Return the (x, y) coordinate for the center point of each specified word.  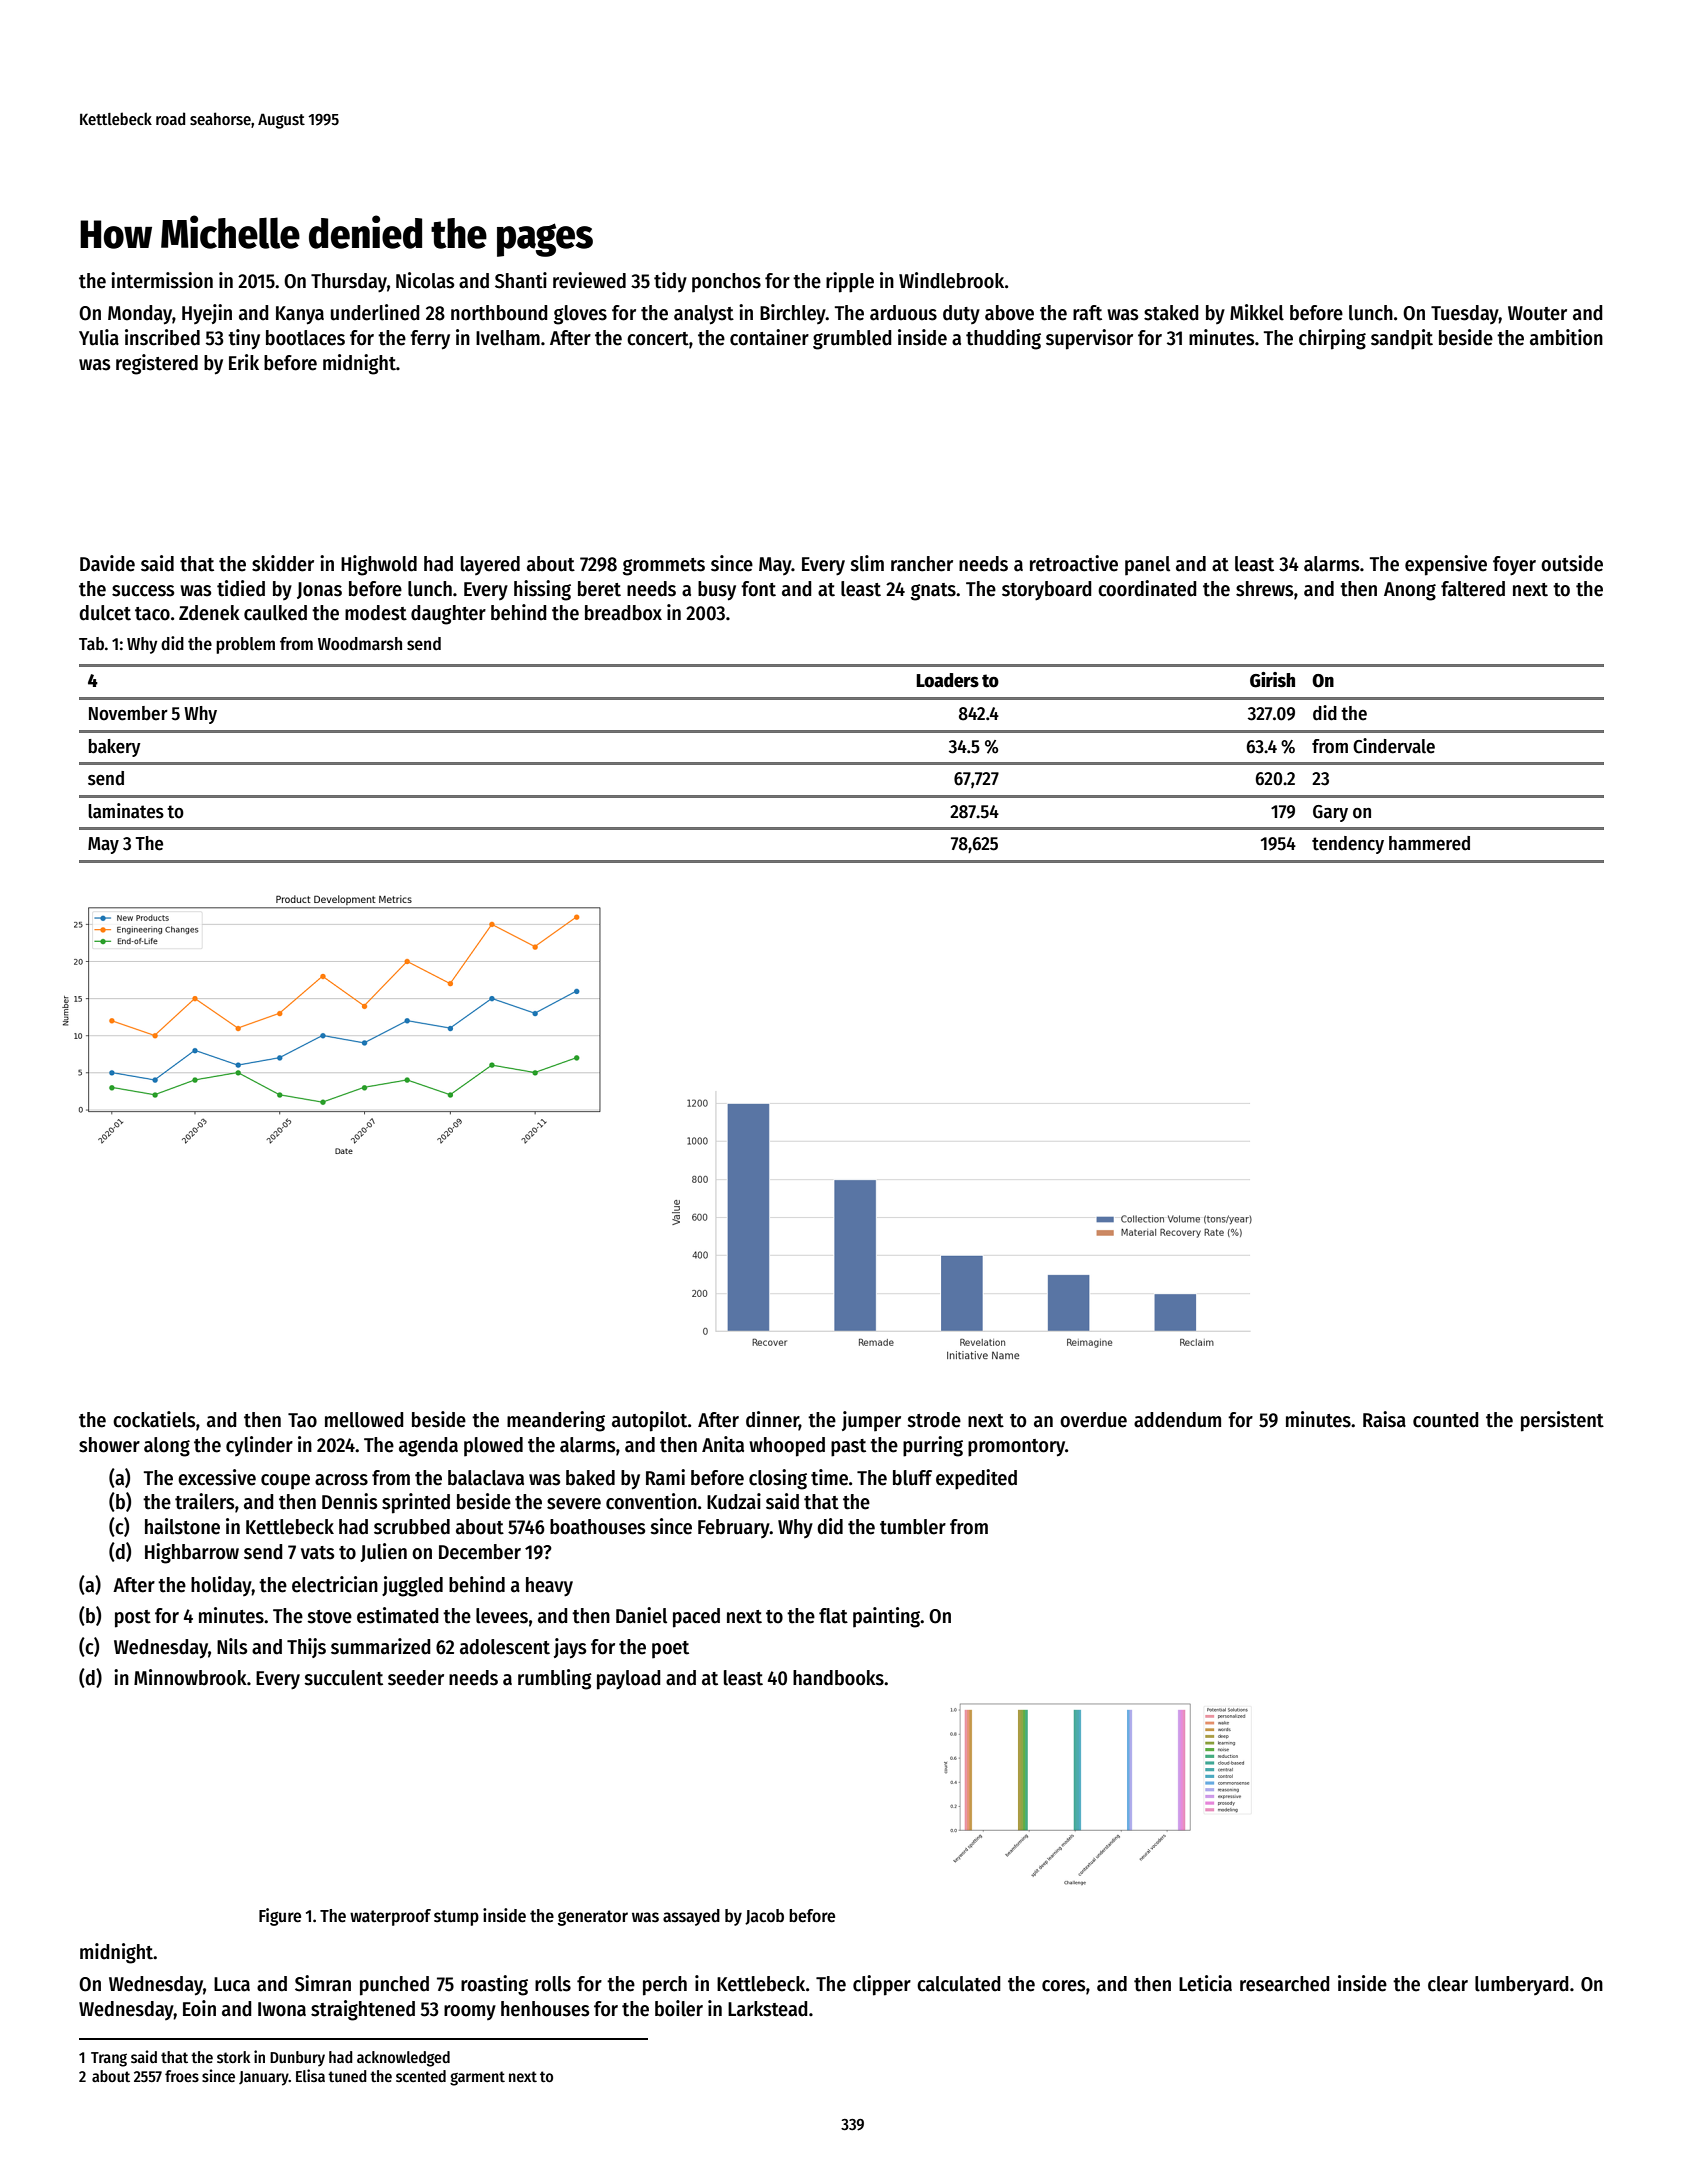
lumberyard (1522, 1985)
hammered (1429, 843)
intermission (162, 280)
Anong (1410, 591)
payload (629, 1680)
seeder (416, 1678)
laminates (126, 811)
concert (658, 339)
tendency (1348, 845)
